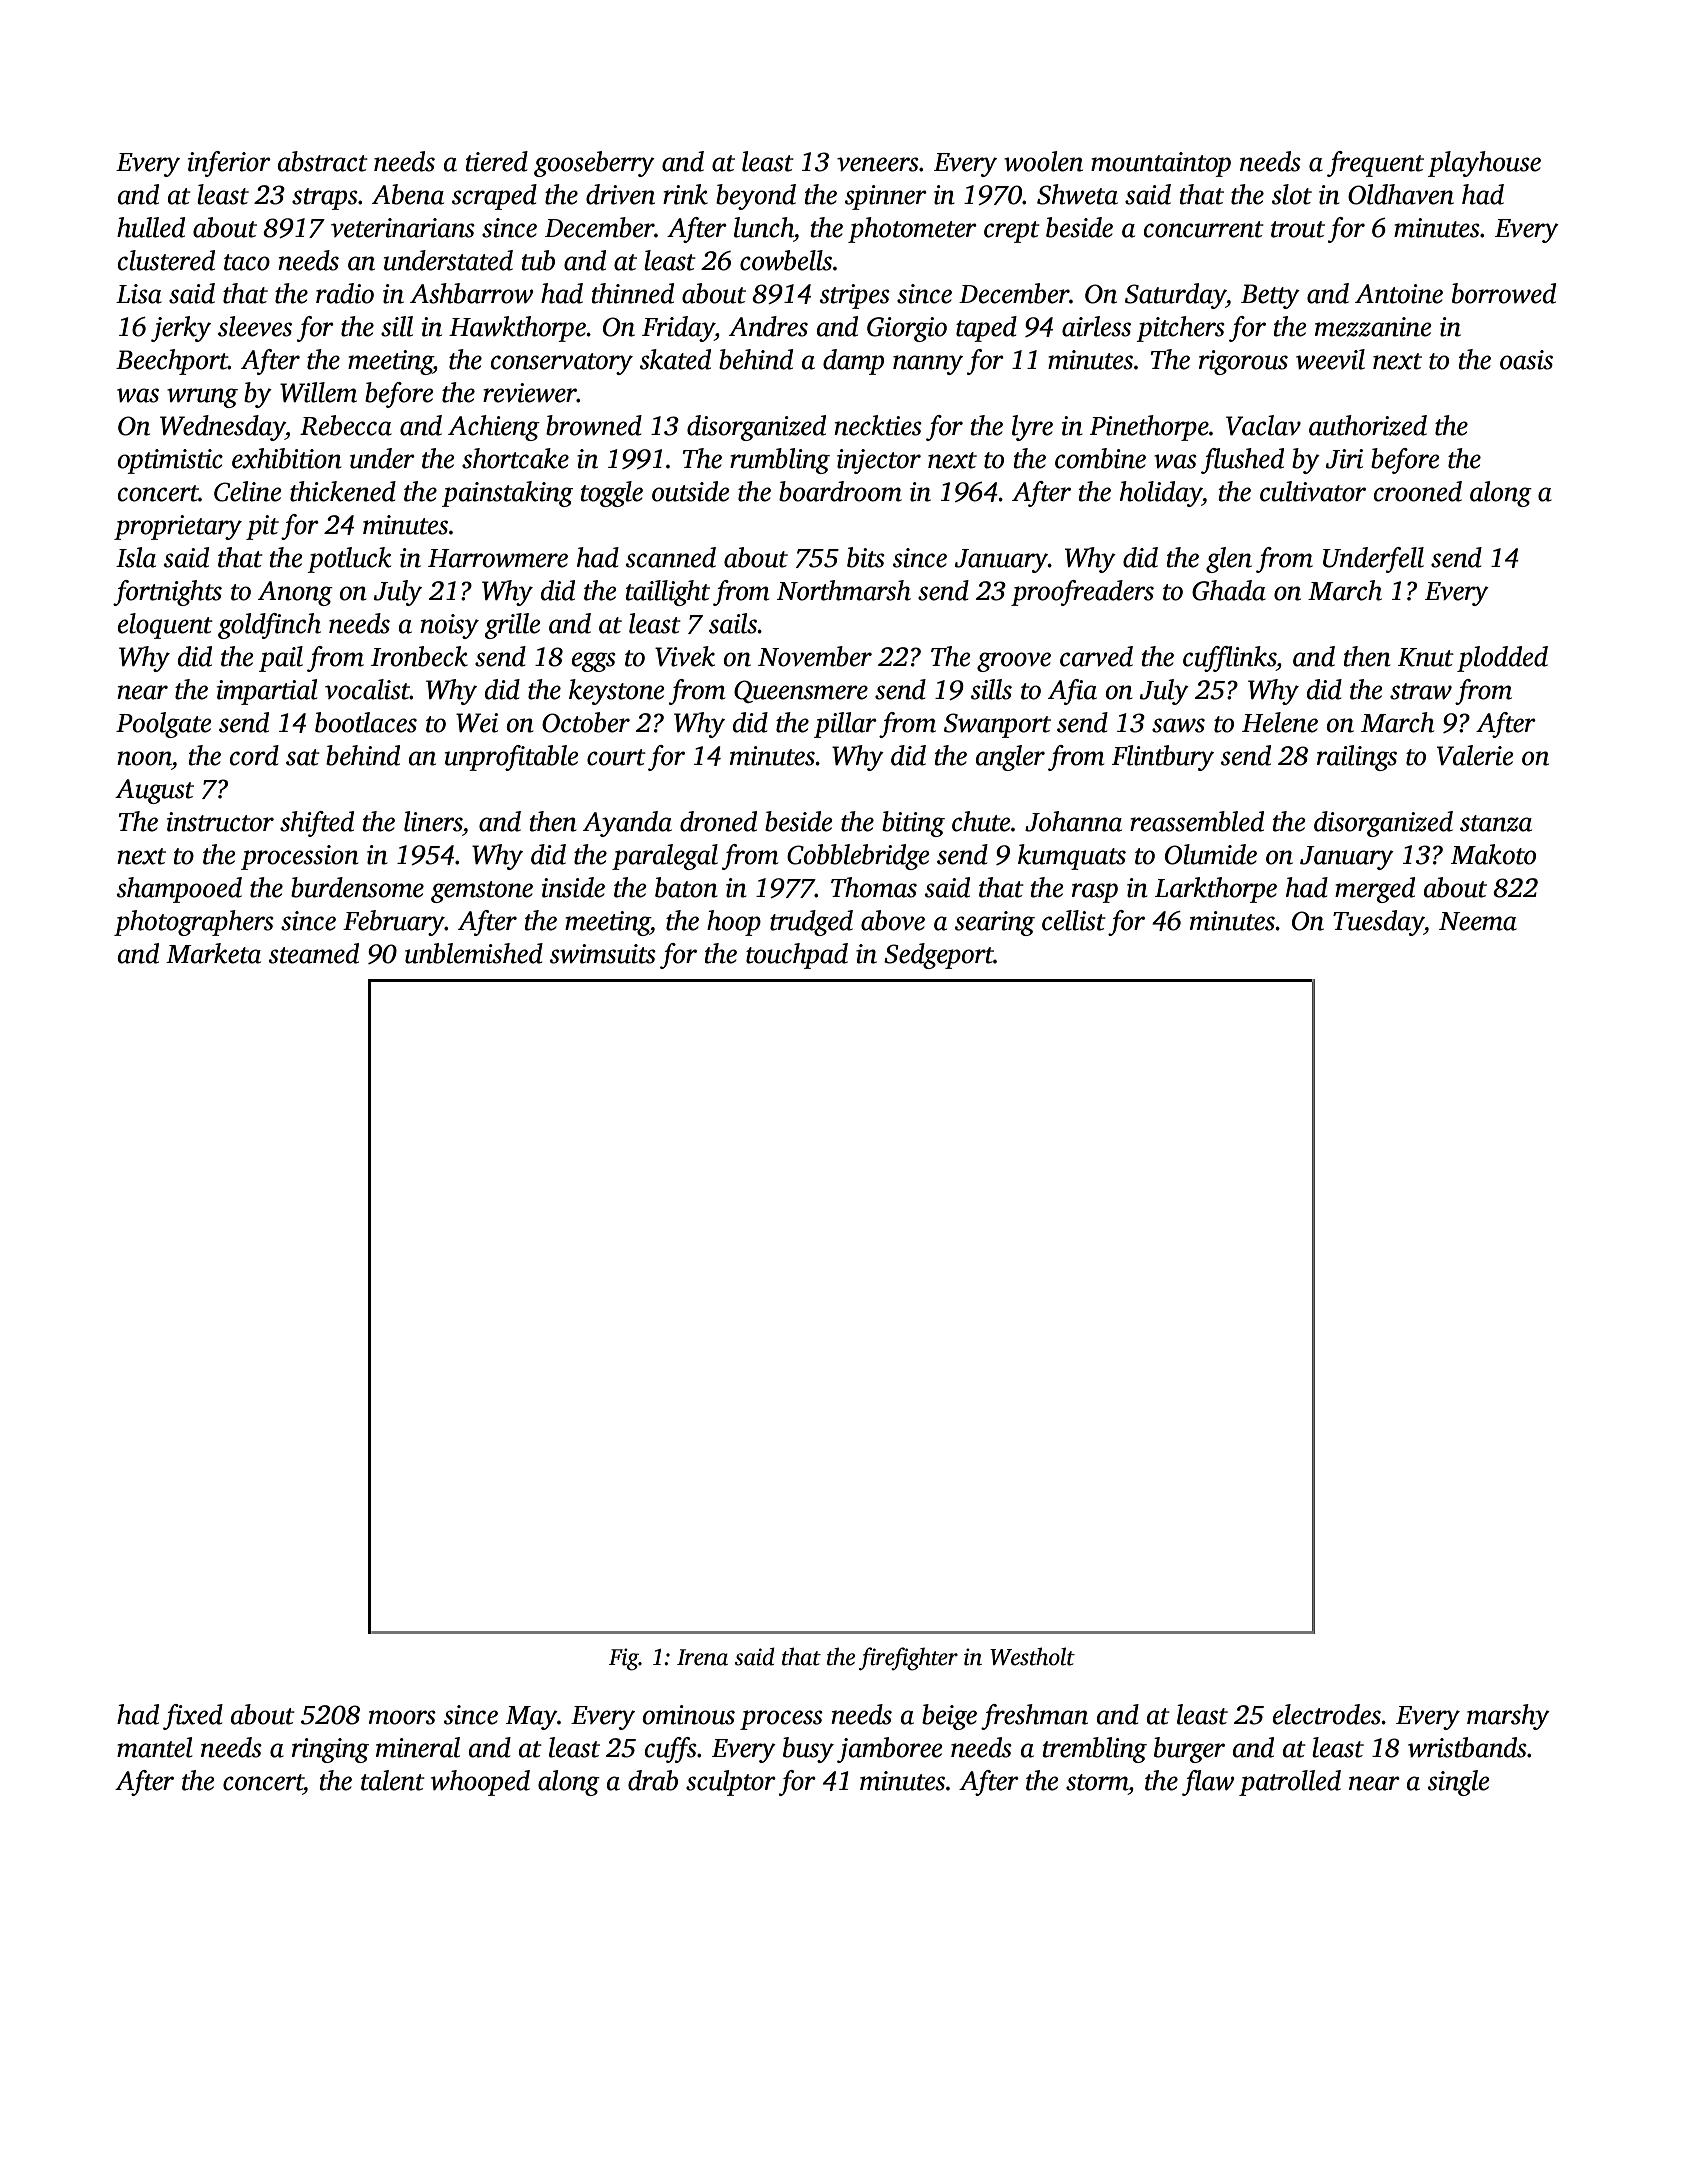 The height and width of the page is (2178, 1683). Describe the element at coordinates (1290, 1783) in the page. I see `patrolled` at that location.
